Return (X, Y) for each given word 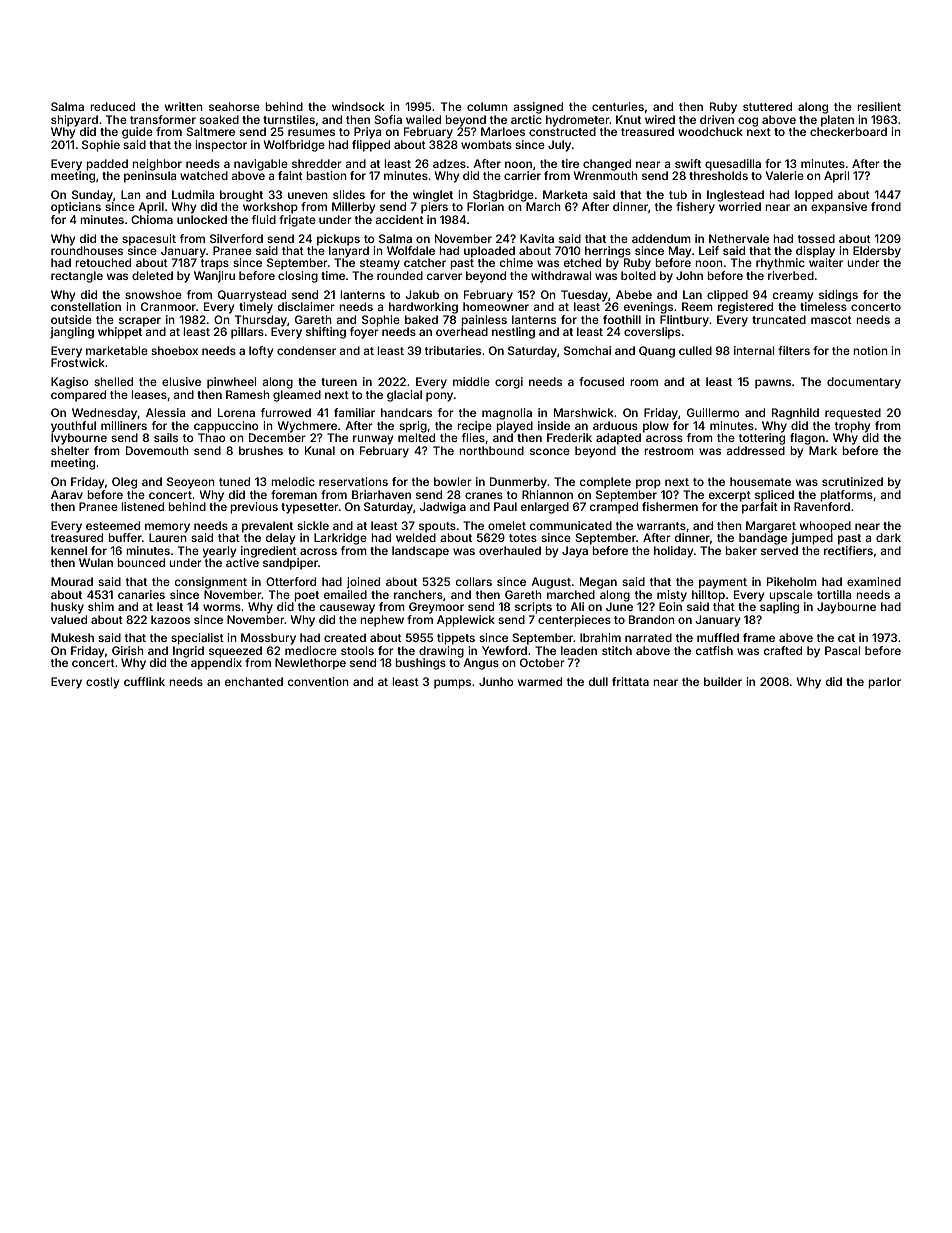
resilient (879, 106)
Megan (598, 583)
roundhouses (87, 250)
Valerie (785, 175)
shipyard (74, 121)
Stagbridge (503, 196)
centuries (618, 106)
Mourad (72, 581)
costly (102, 683)
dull (598, 681)
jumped (812, 539)
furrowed (286, 412)
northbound (491, 450)
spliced (774, 496)
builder (723, 681)
